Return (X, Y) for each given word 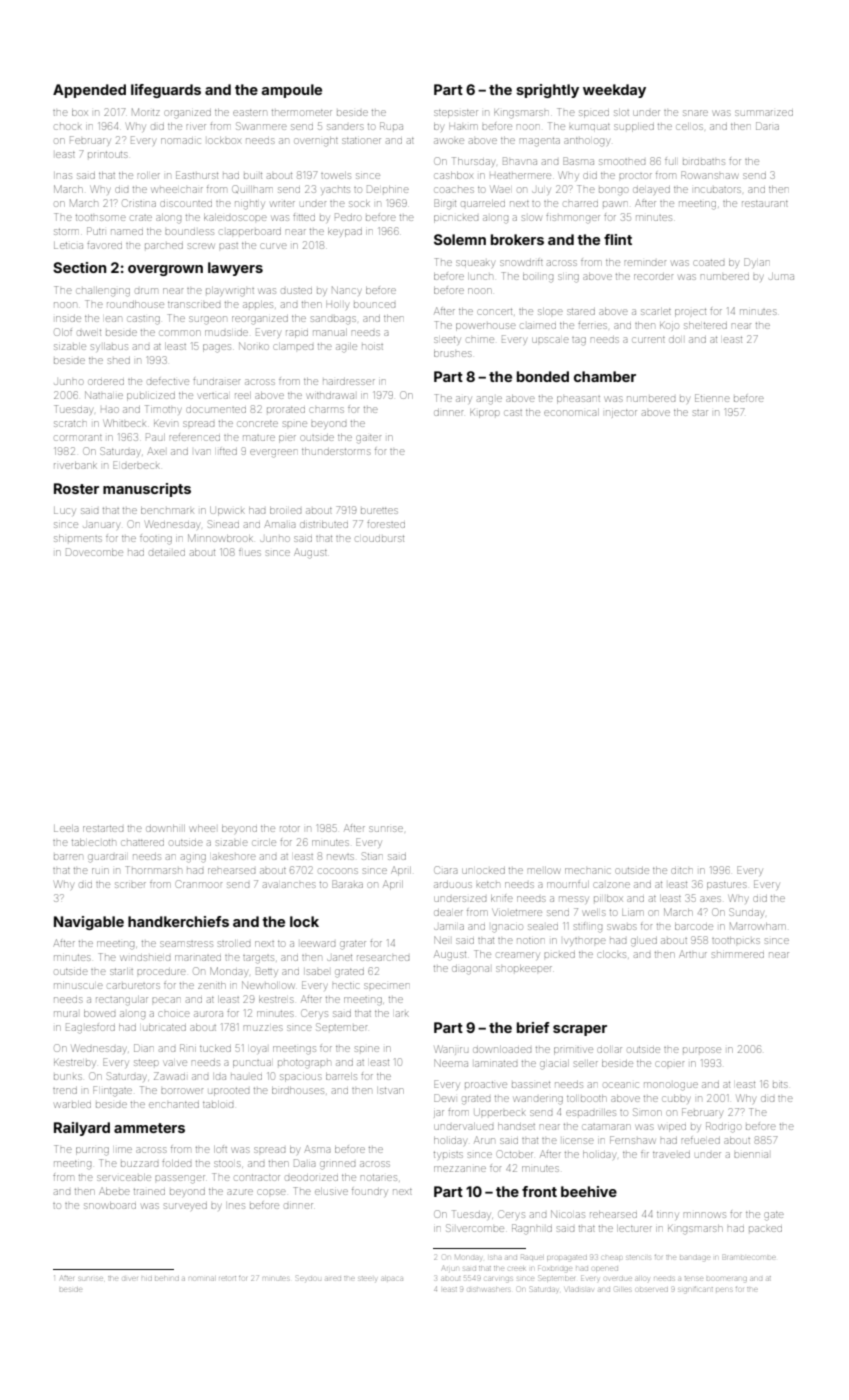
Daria (767, 126)
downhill (165, 828)
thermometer (302, 113)
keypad (345, 232)
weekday (614, 91)
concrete (258, 424)
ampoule (292, 91)
